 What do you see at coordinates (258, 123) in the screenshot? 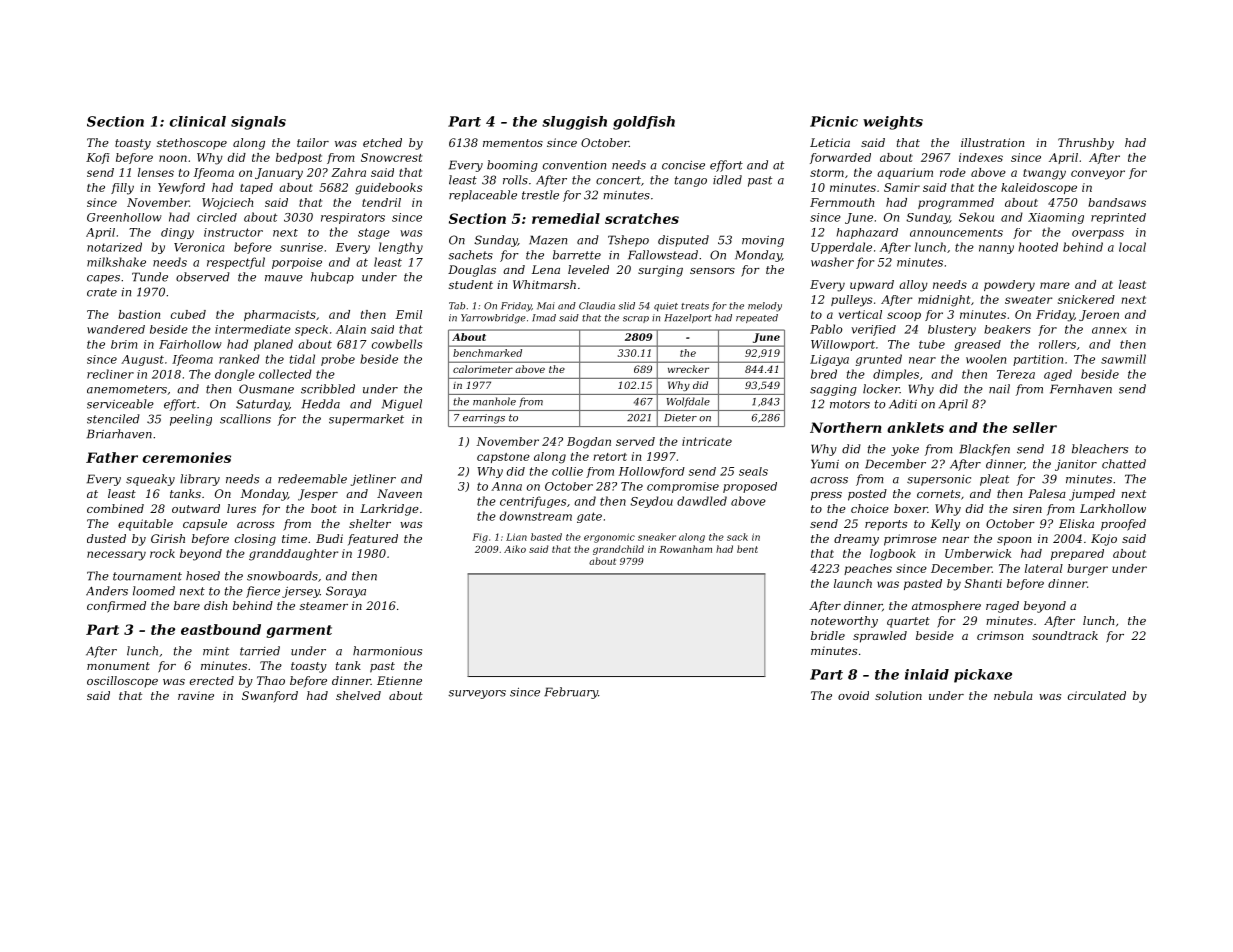
I see `signals` at bounding box center [258, 123].
